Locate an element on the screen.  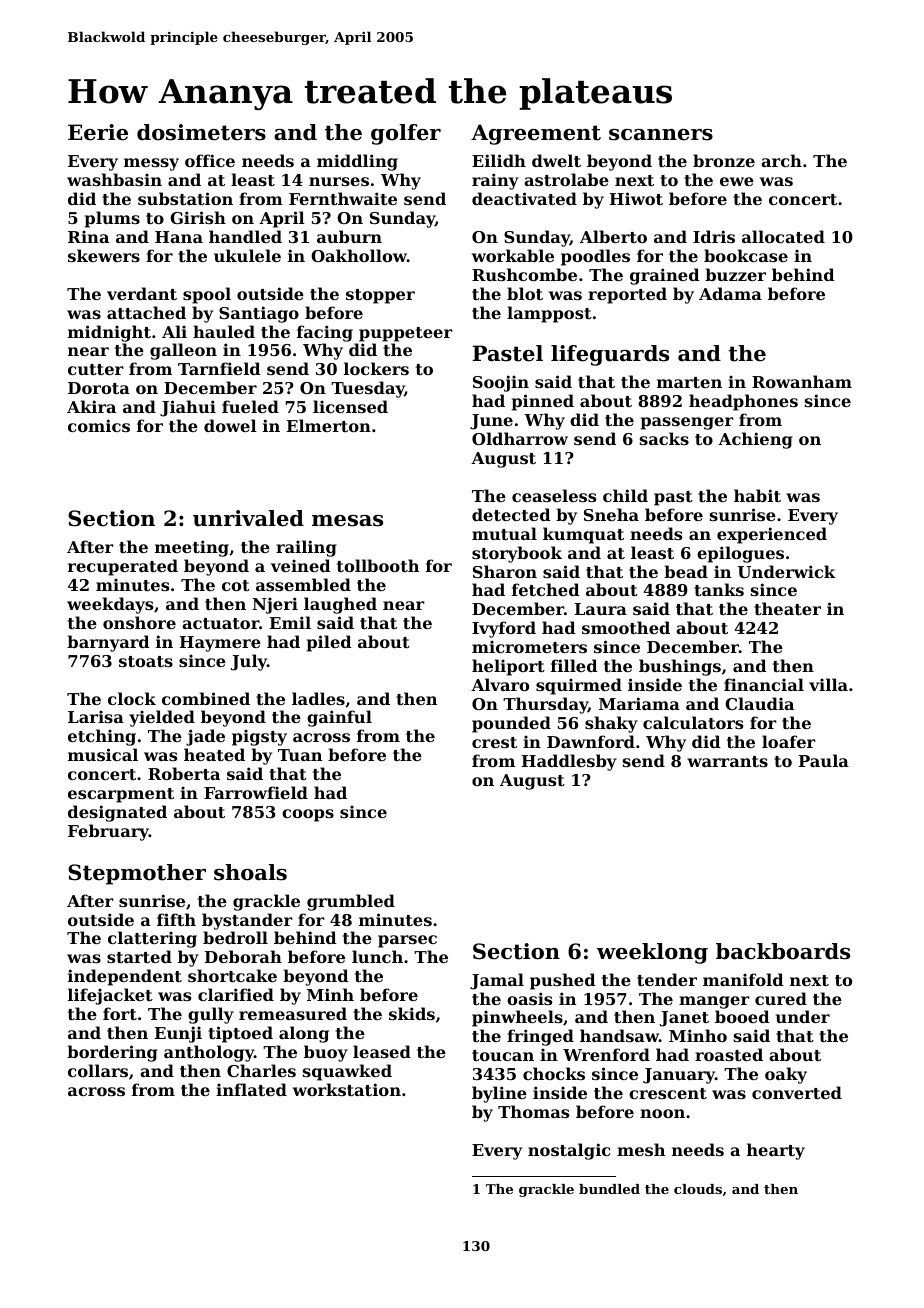
nostalgic is located at coordinates (569, 1151).
